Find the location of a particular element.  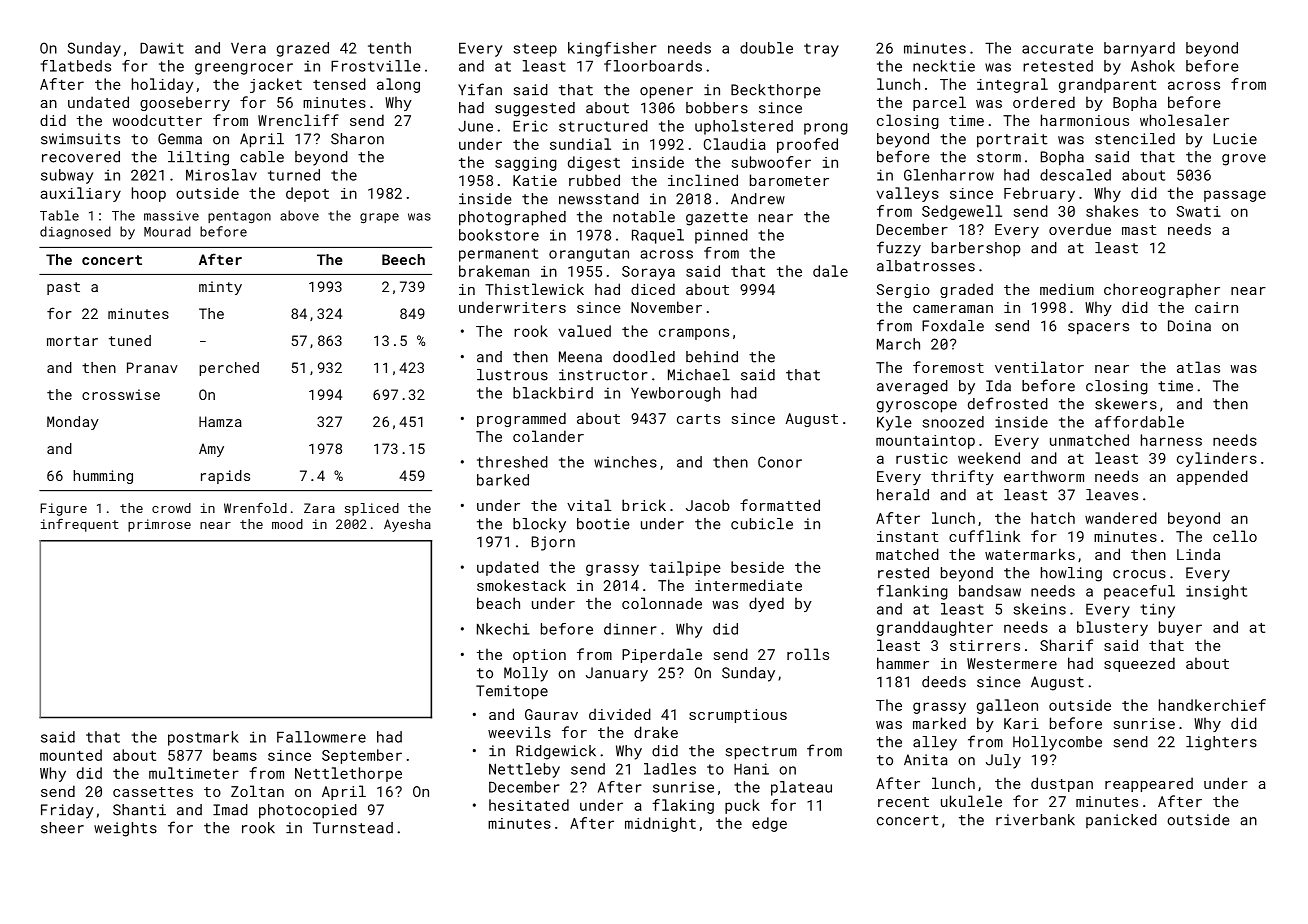

Kyle is located at coordinates (894, 423).
